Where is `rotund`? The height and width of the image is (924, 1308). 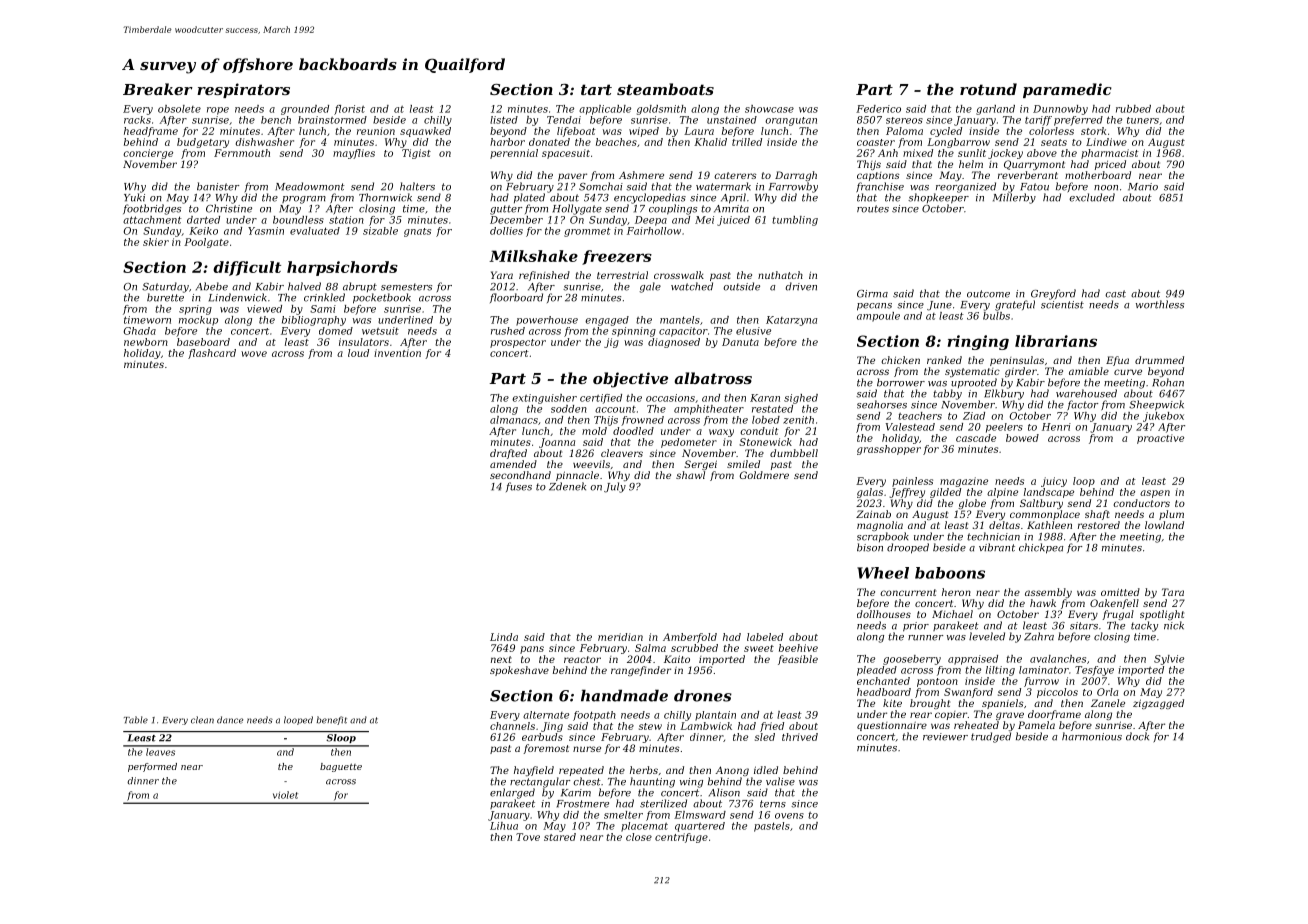
rotund is located at coordinates (988, 89).
